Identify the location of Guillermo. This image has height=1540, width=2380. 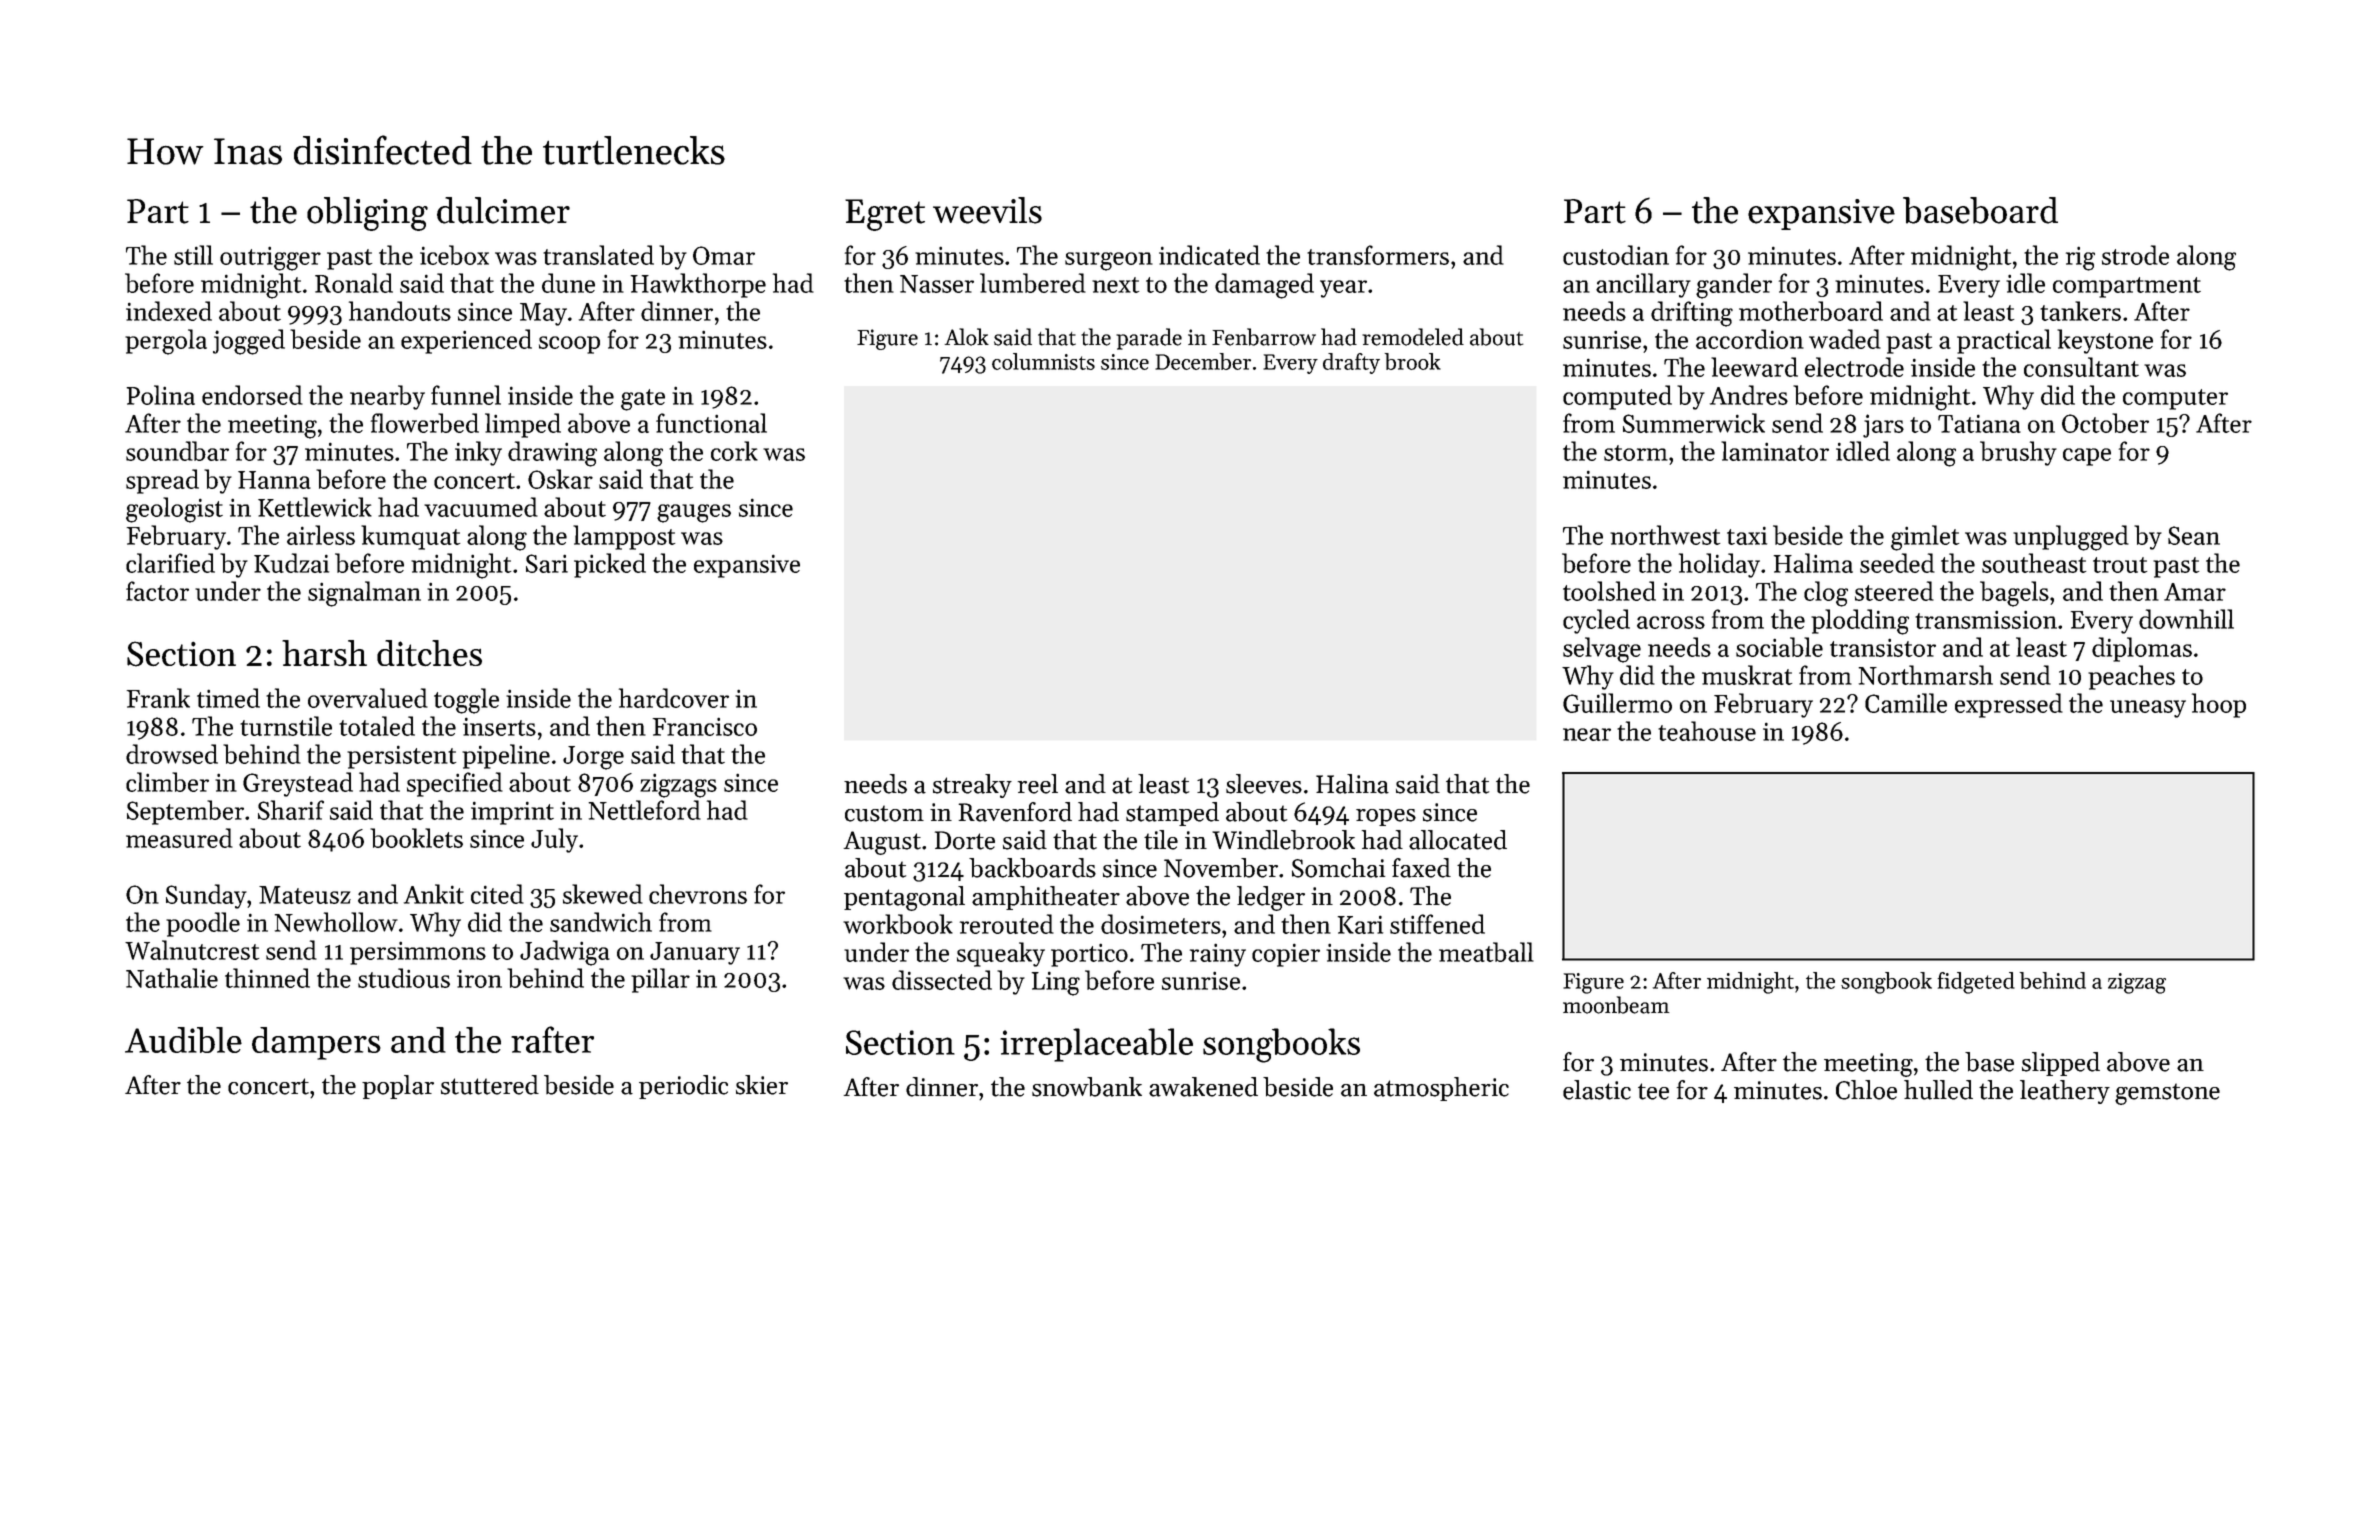
(1617, 703).
